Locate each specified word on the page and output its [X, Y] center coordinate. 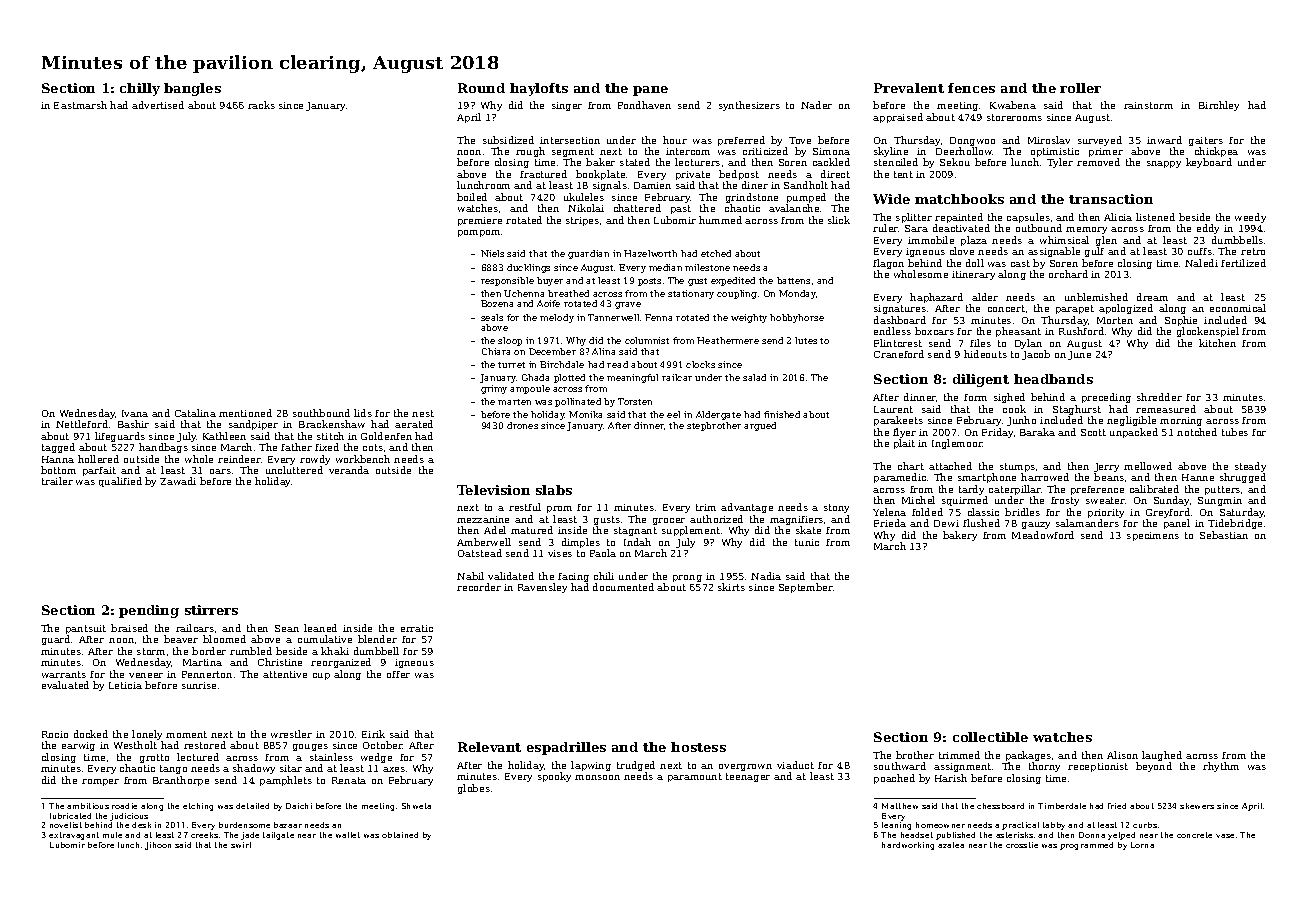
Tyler [1060, 163]
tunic [807, 542]
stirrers [211, 610]
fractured [543, 174]
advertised [158, 105]
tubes [1235, 432]
